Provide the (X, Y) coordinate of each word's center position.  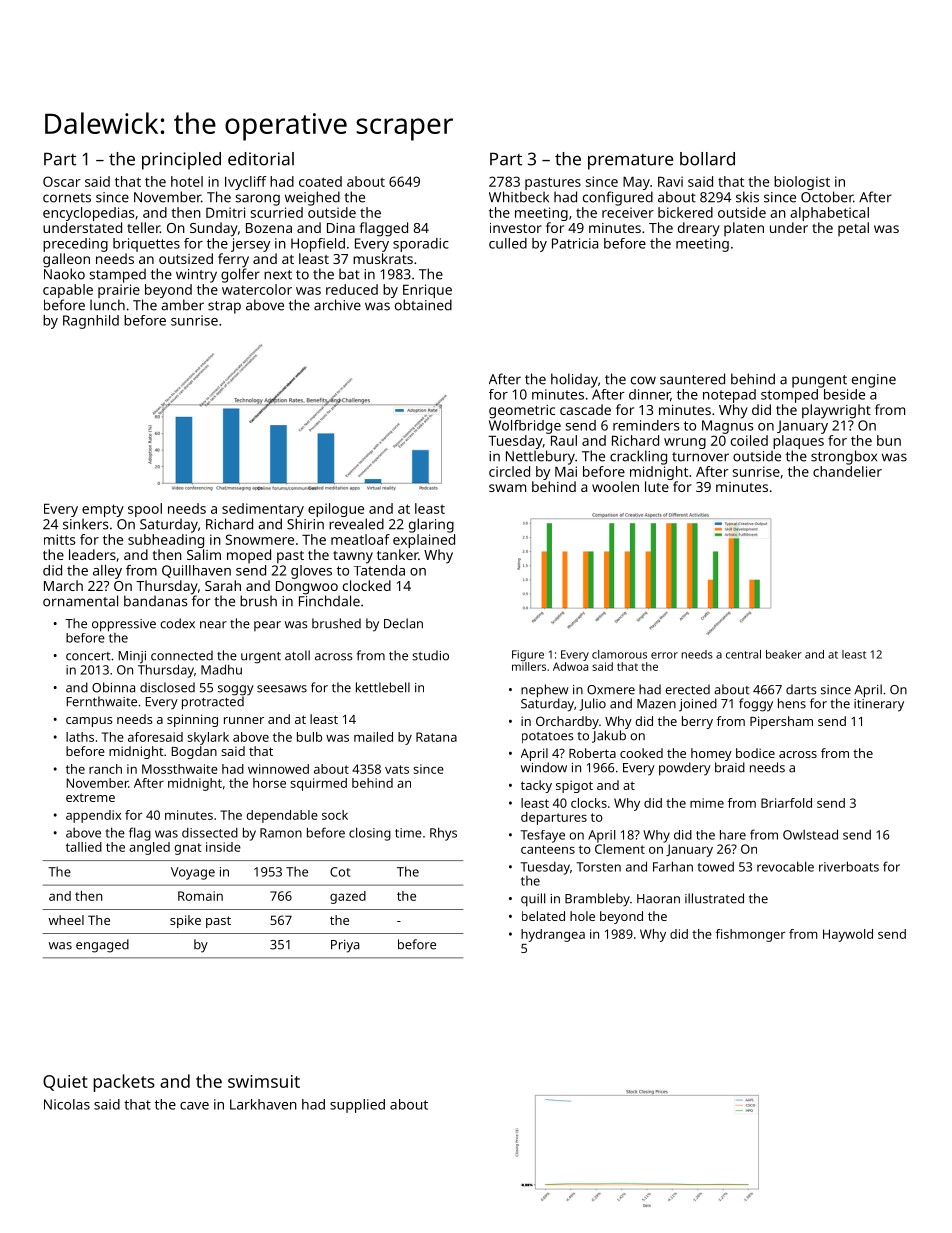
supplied (357, 1106)
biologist (802, 183)
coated (320, 181)
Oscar (61, 181)
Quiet (65, 1083)
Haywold (848, 935)
